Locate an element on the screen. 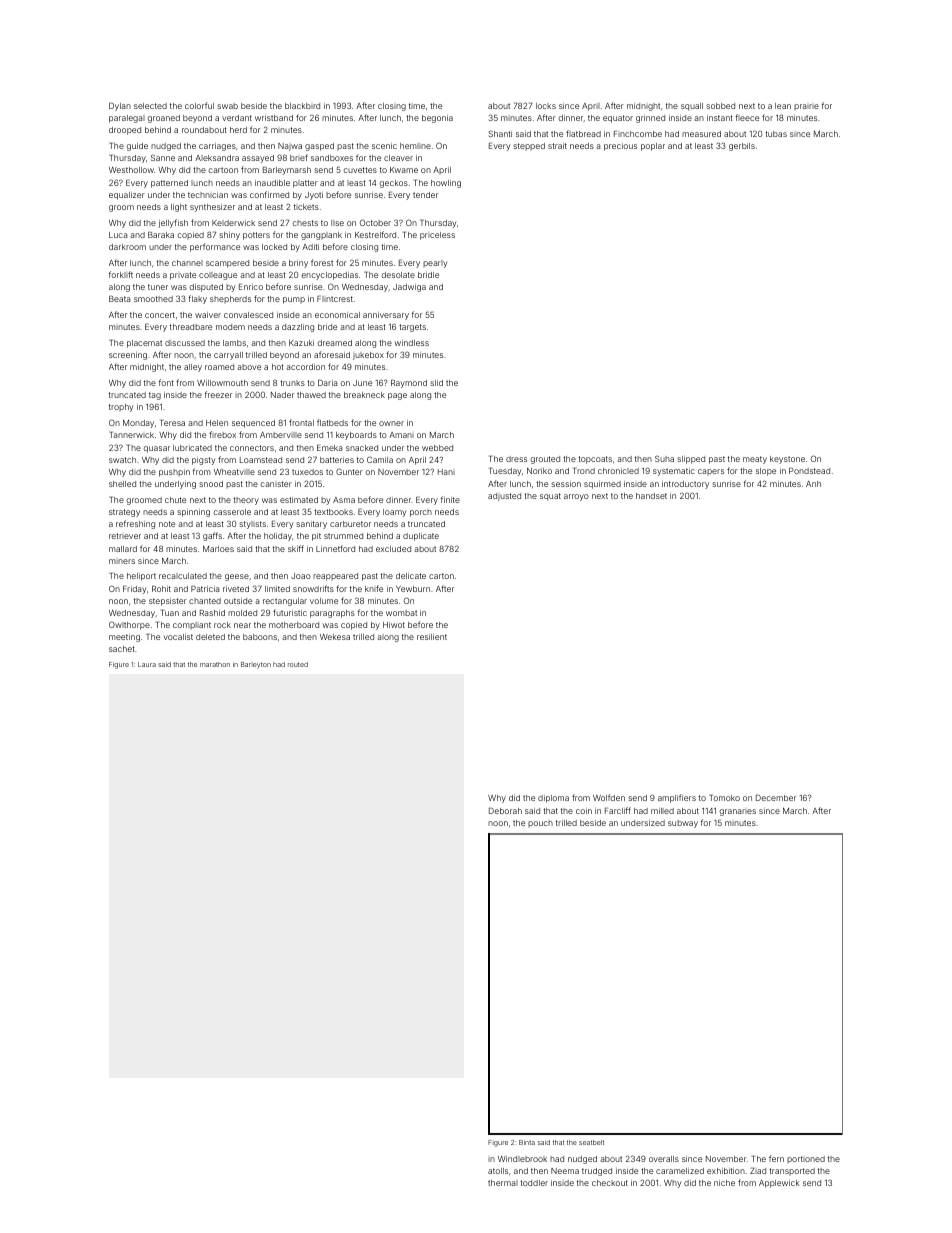 The height and width of the screenshot is (1233, 952). atolls is located at coordinates (498, 1171).
